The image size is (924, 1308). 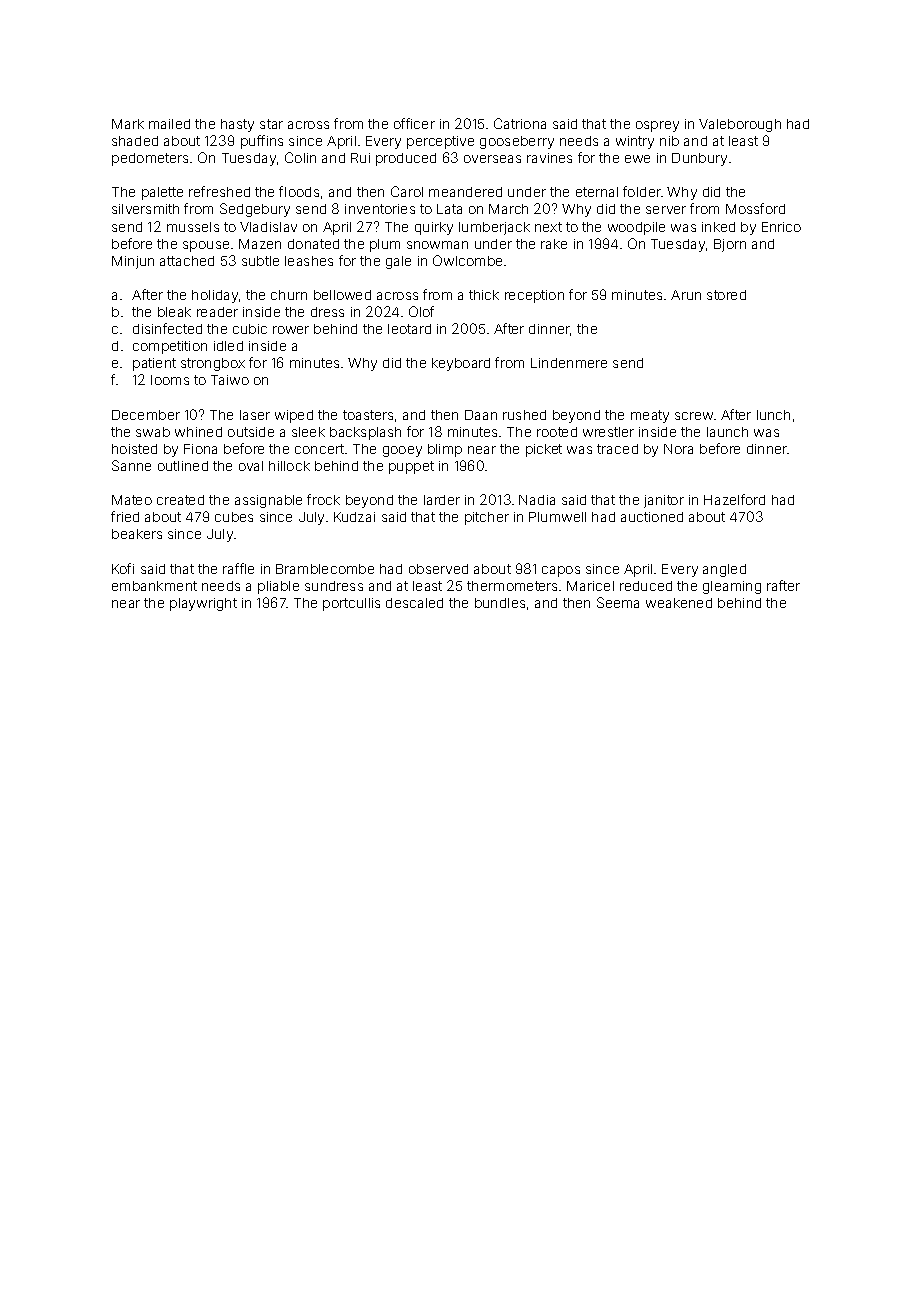 What do you see at coordinates (414, 123) in the document?
I see `officer` at bounding box center [414, 123].
